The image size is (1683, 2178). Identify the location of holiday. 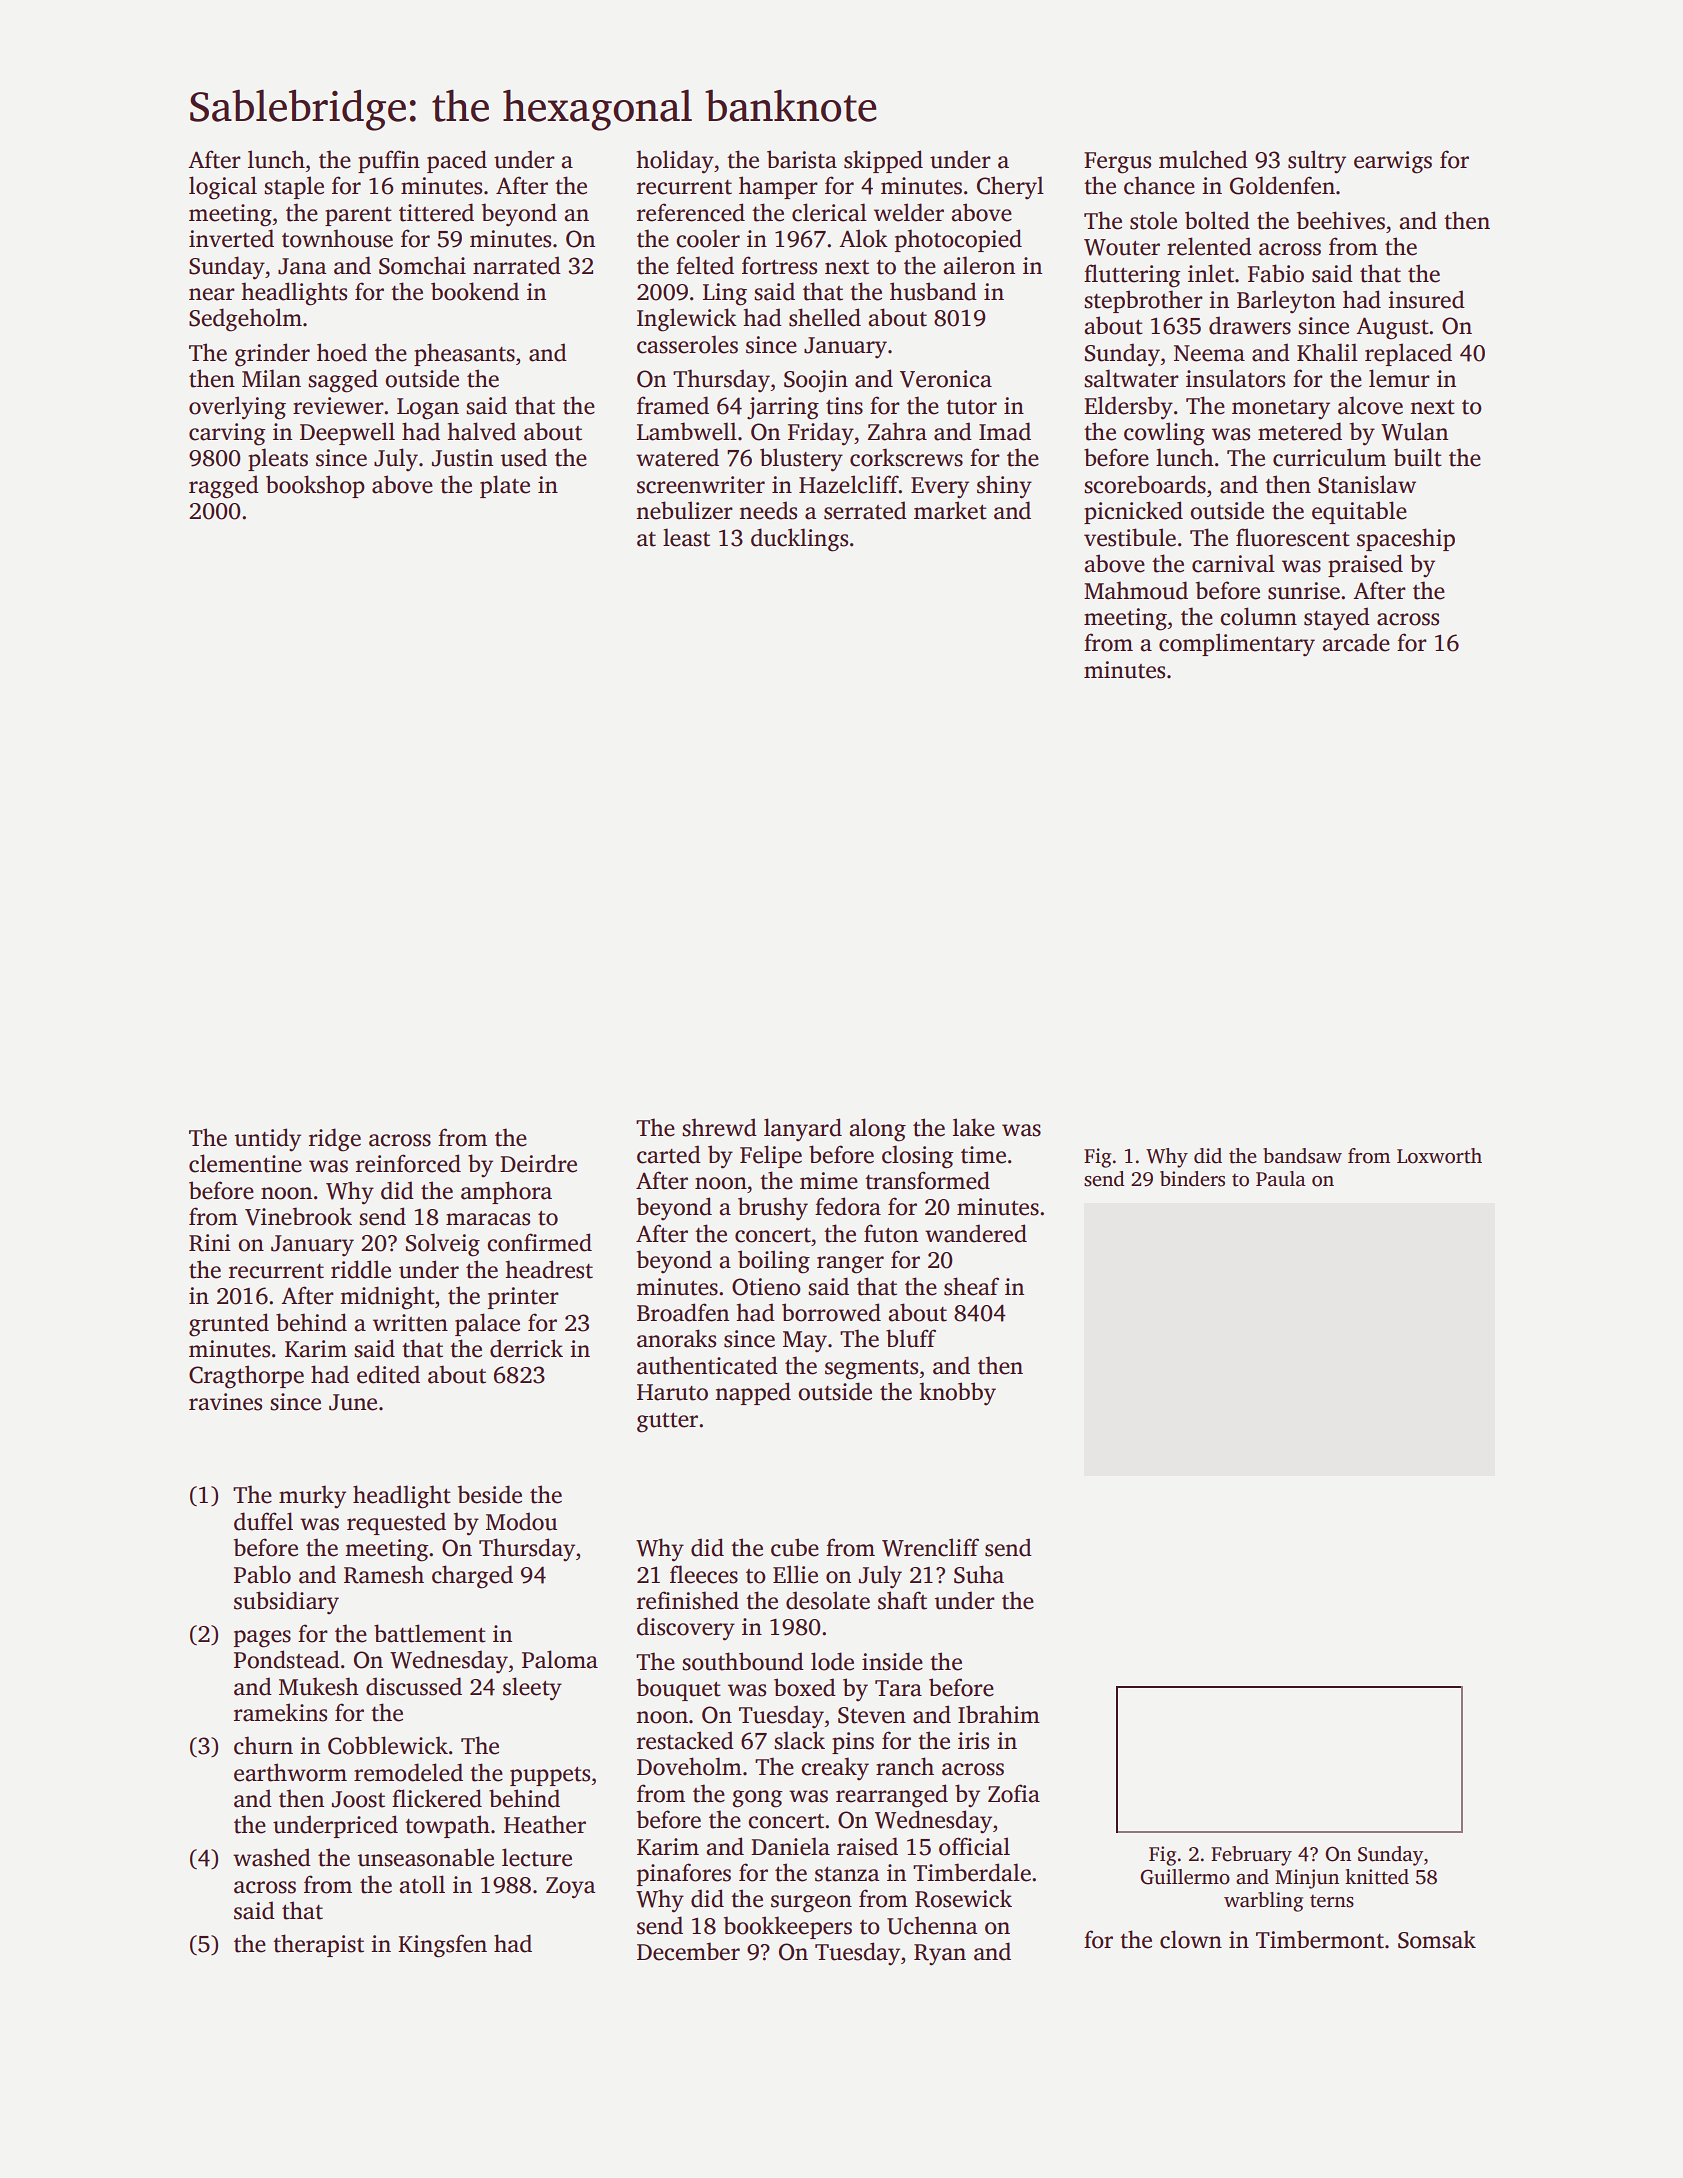
(675, 162).
